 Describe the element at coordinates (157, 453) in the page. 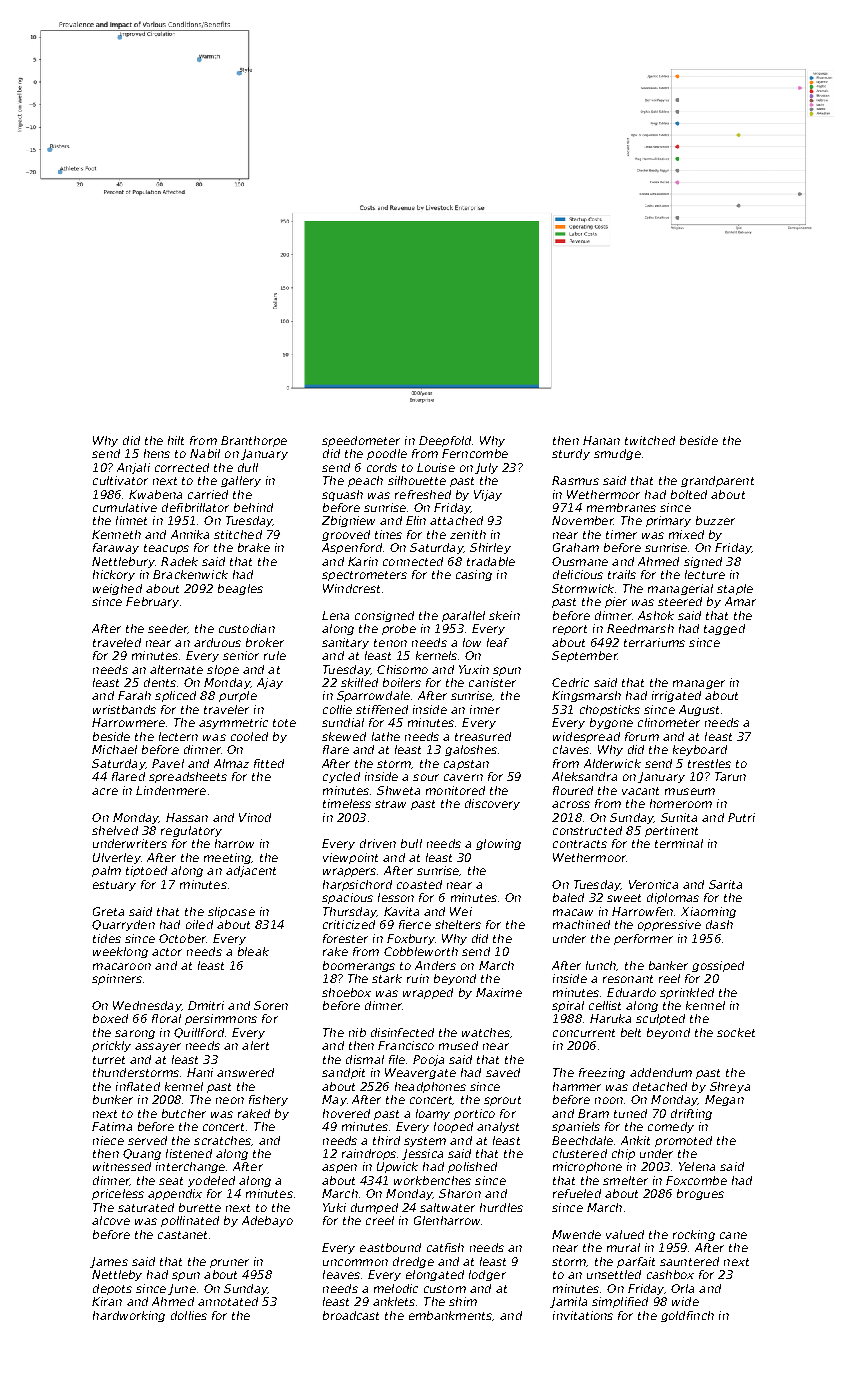

I see `hens` at that location.
